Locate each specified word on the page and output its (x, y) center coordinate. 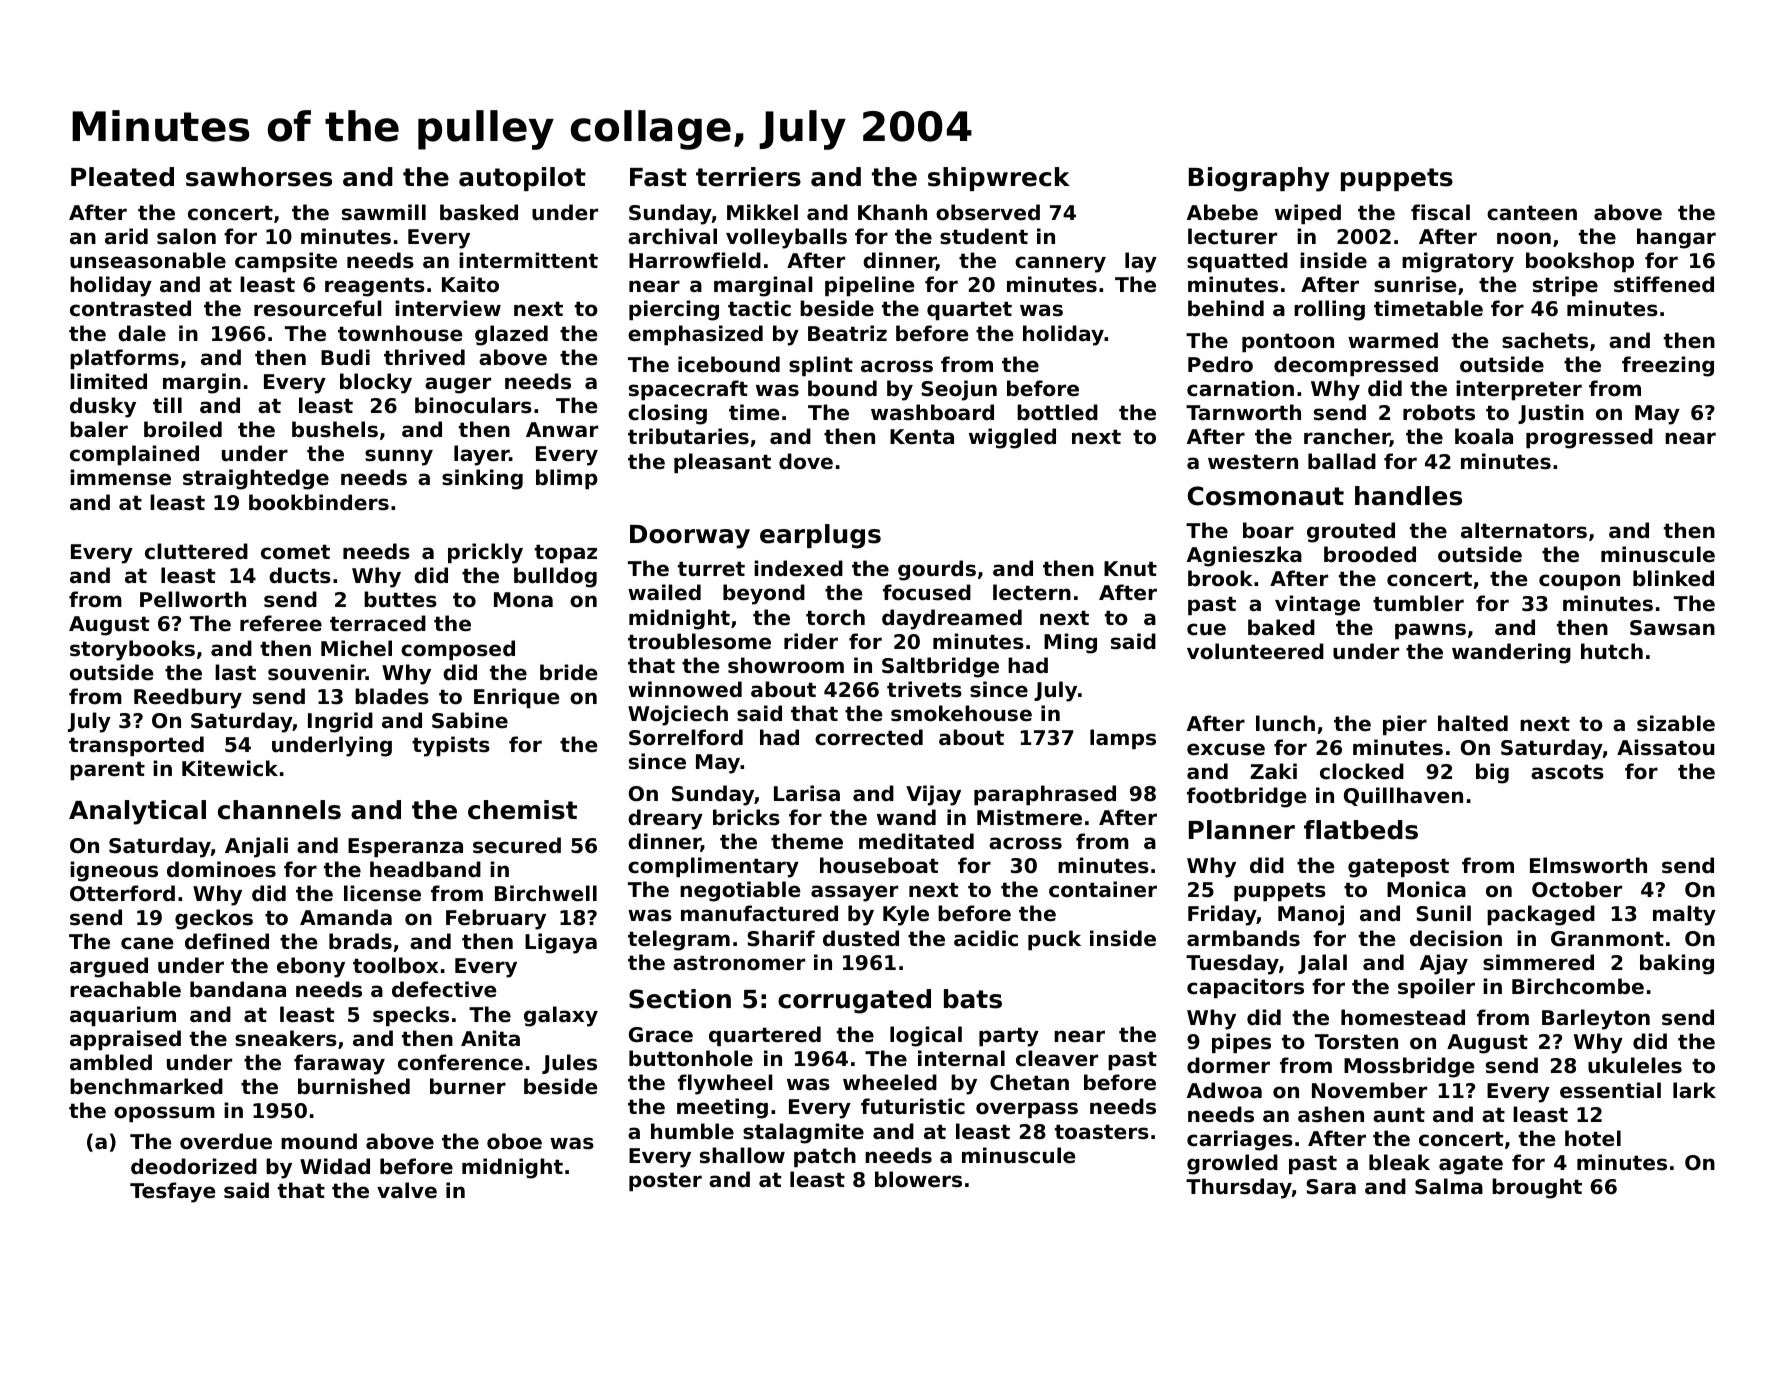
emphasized (695, 335)
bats (973, 999)
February (496, 919)
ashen (1331, 1114)
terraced (378, 623)
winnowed (685, 689)
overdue (226, 1141)
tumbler (1418, 603)
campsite (286, 262)
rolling (1329, 310)
